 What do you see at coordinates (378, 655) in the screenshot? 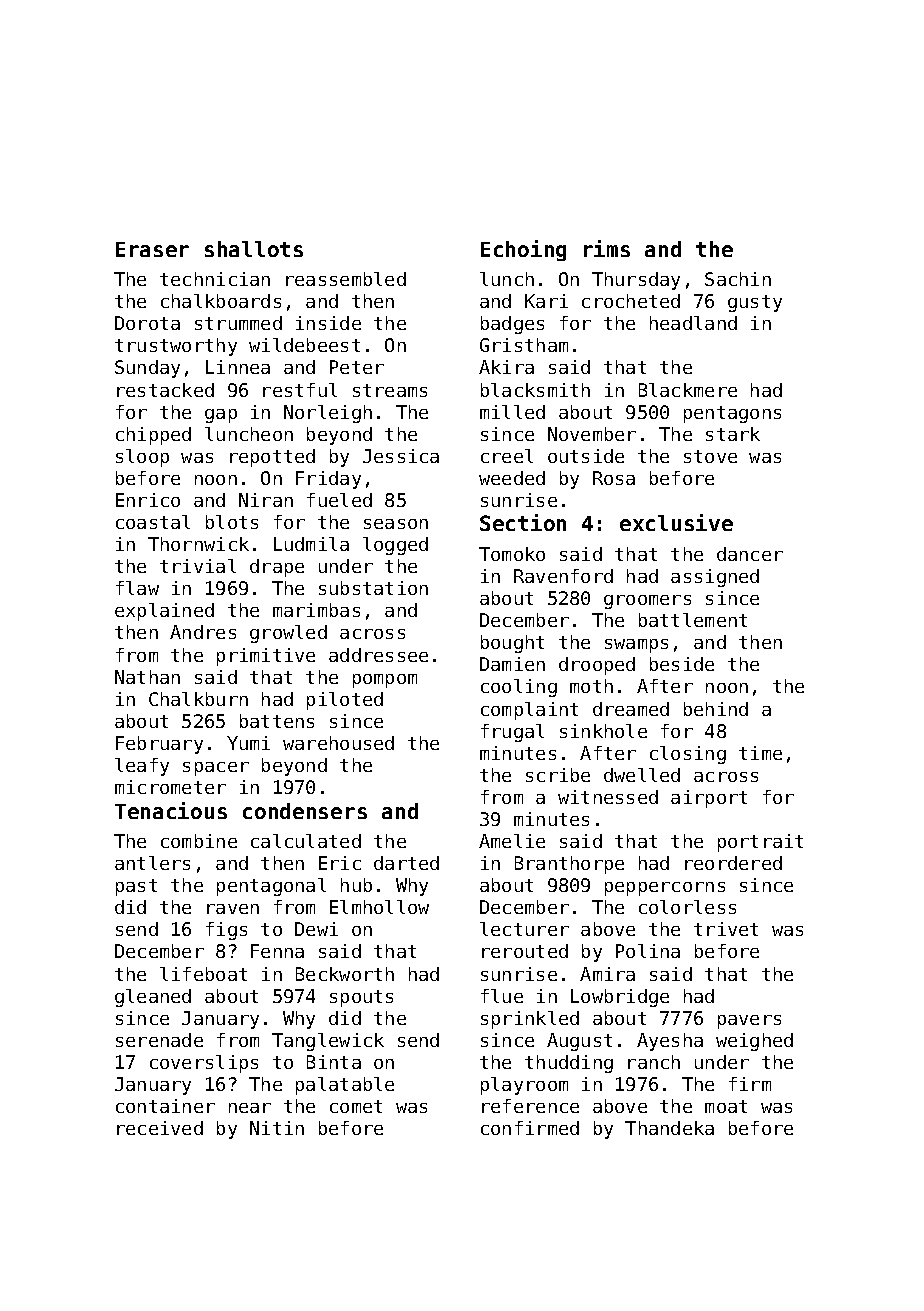
I see `addressee` at bounding box center [378, 655].
